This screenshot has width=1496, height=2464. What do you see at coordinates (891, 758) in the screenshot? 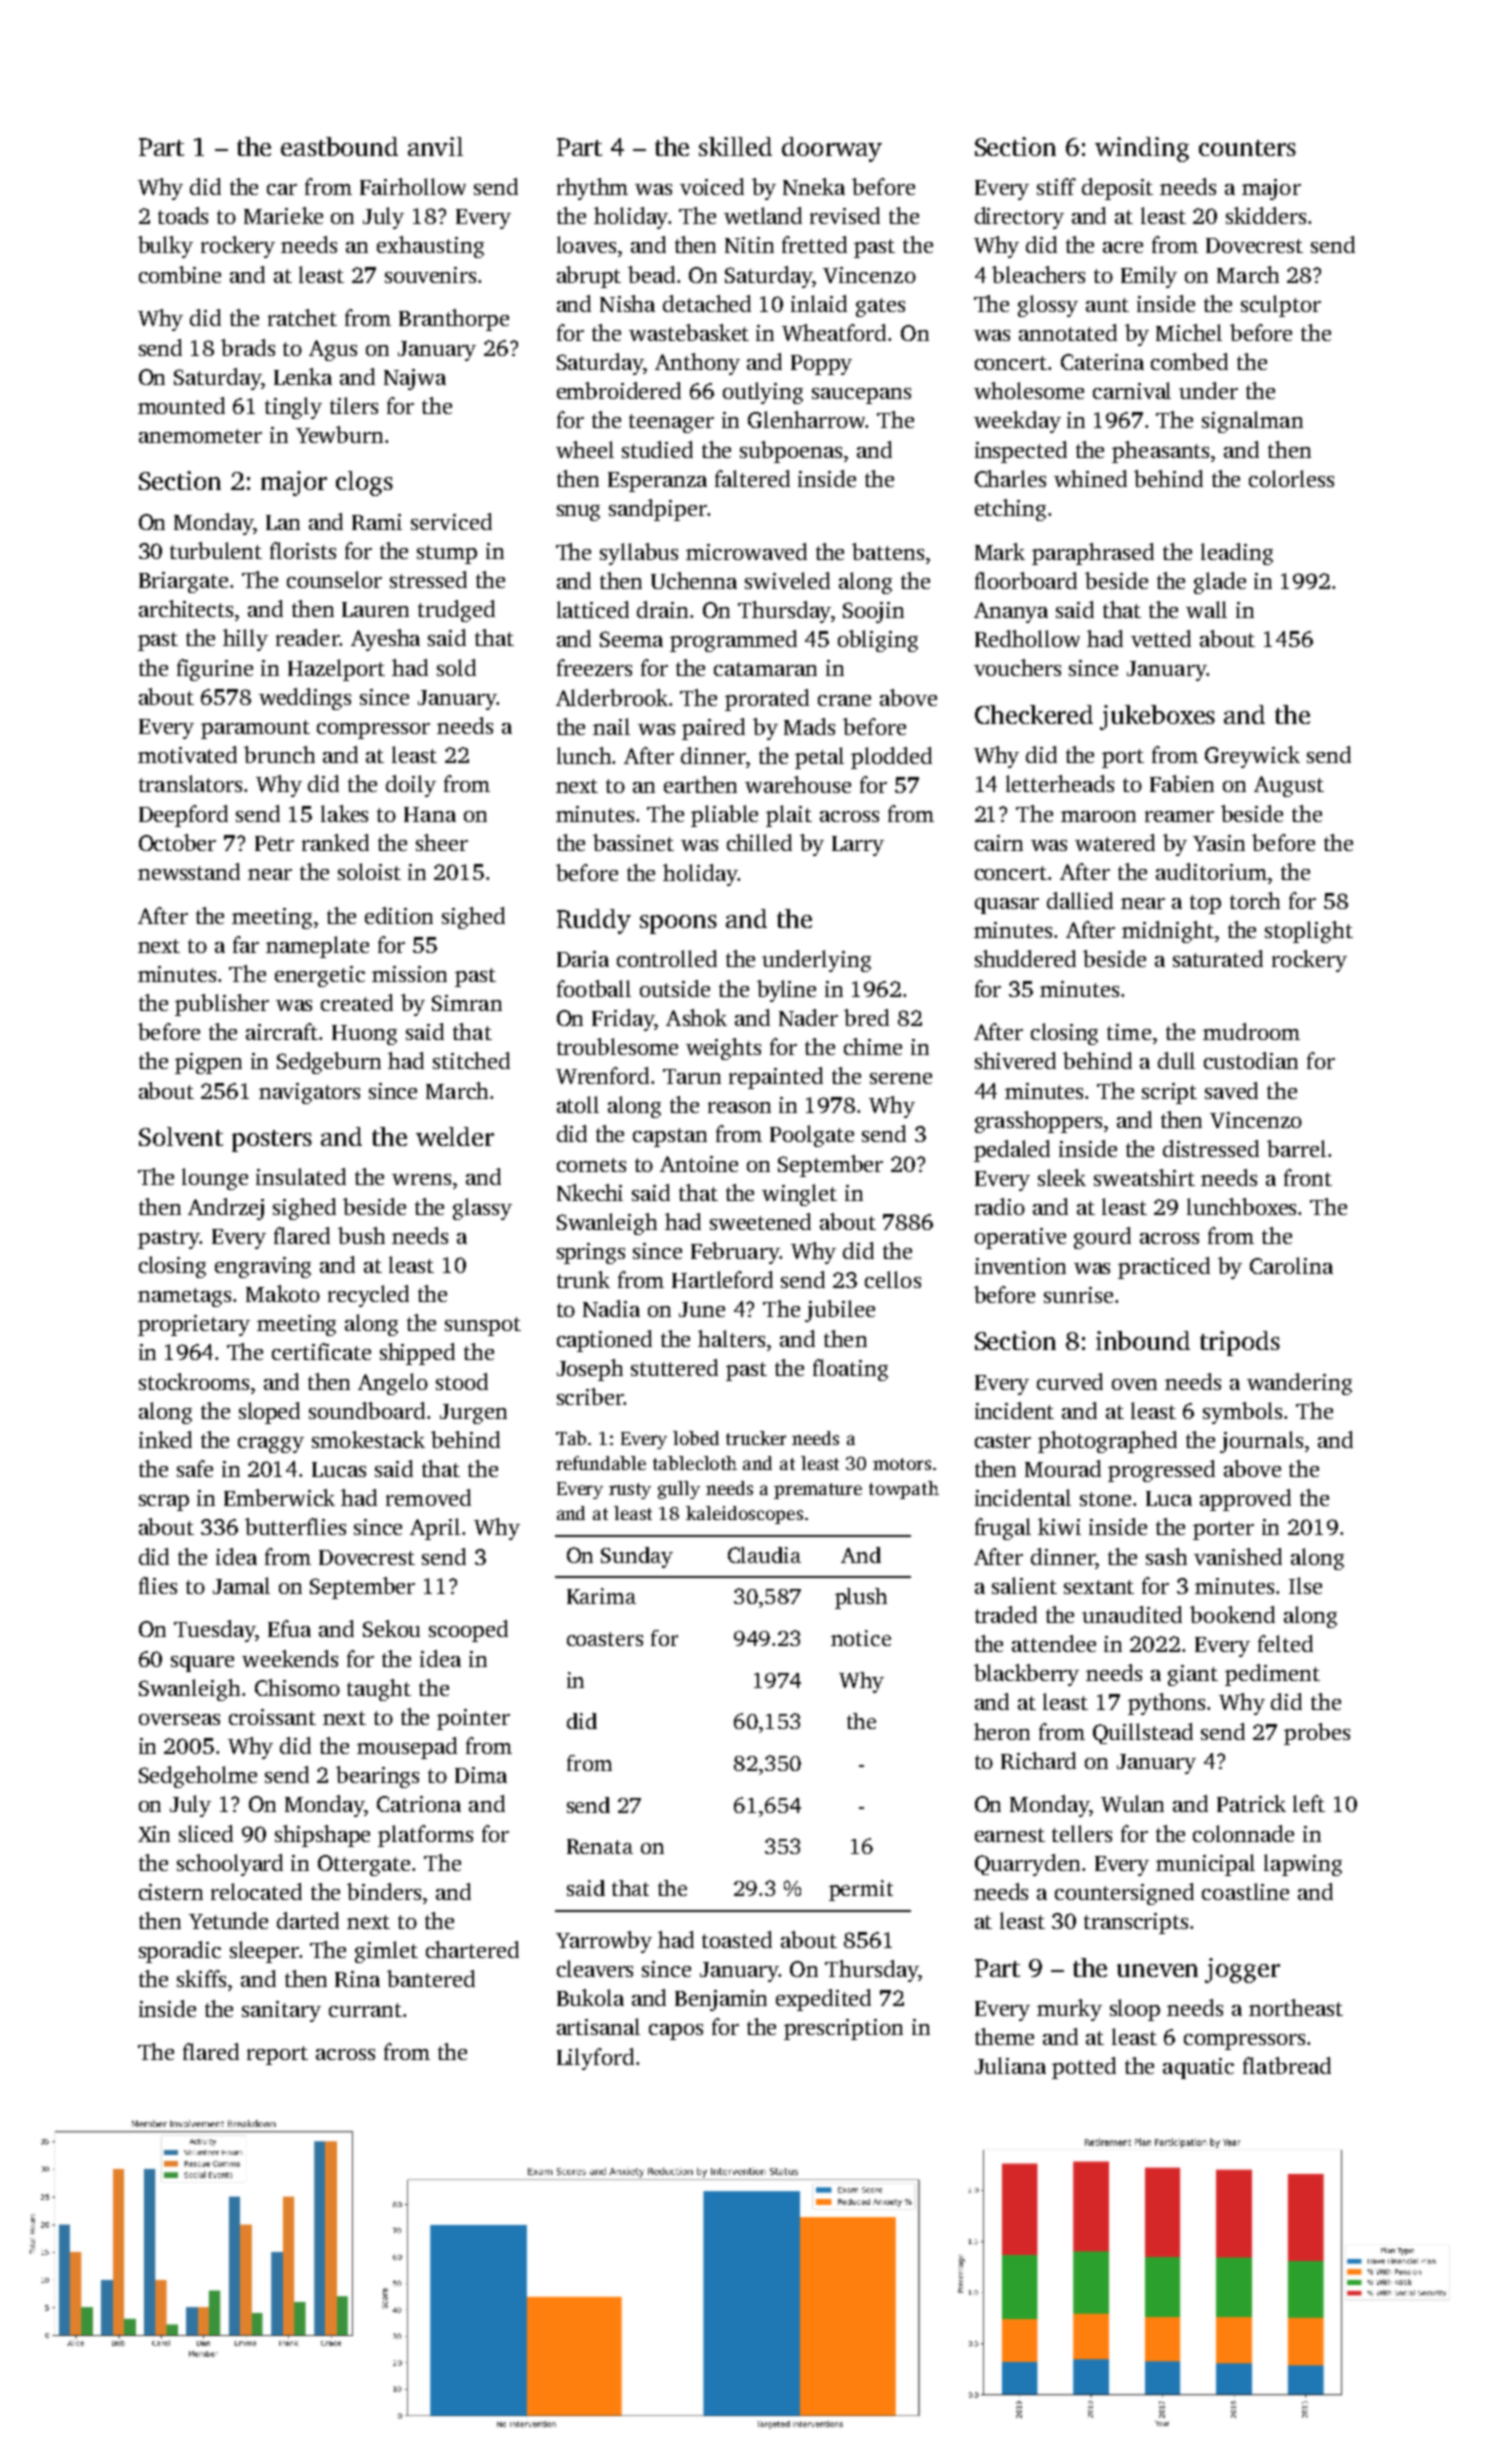
I see `plodded` at bounding box center [891, 758].
